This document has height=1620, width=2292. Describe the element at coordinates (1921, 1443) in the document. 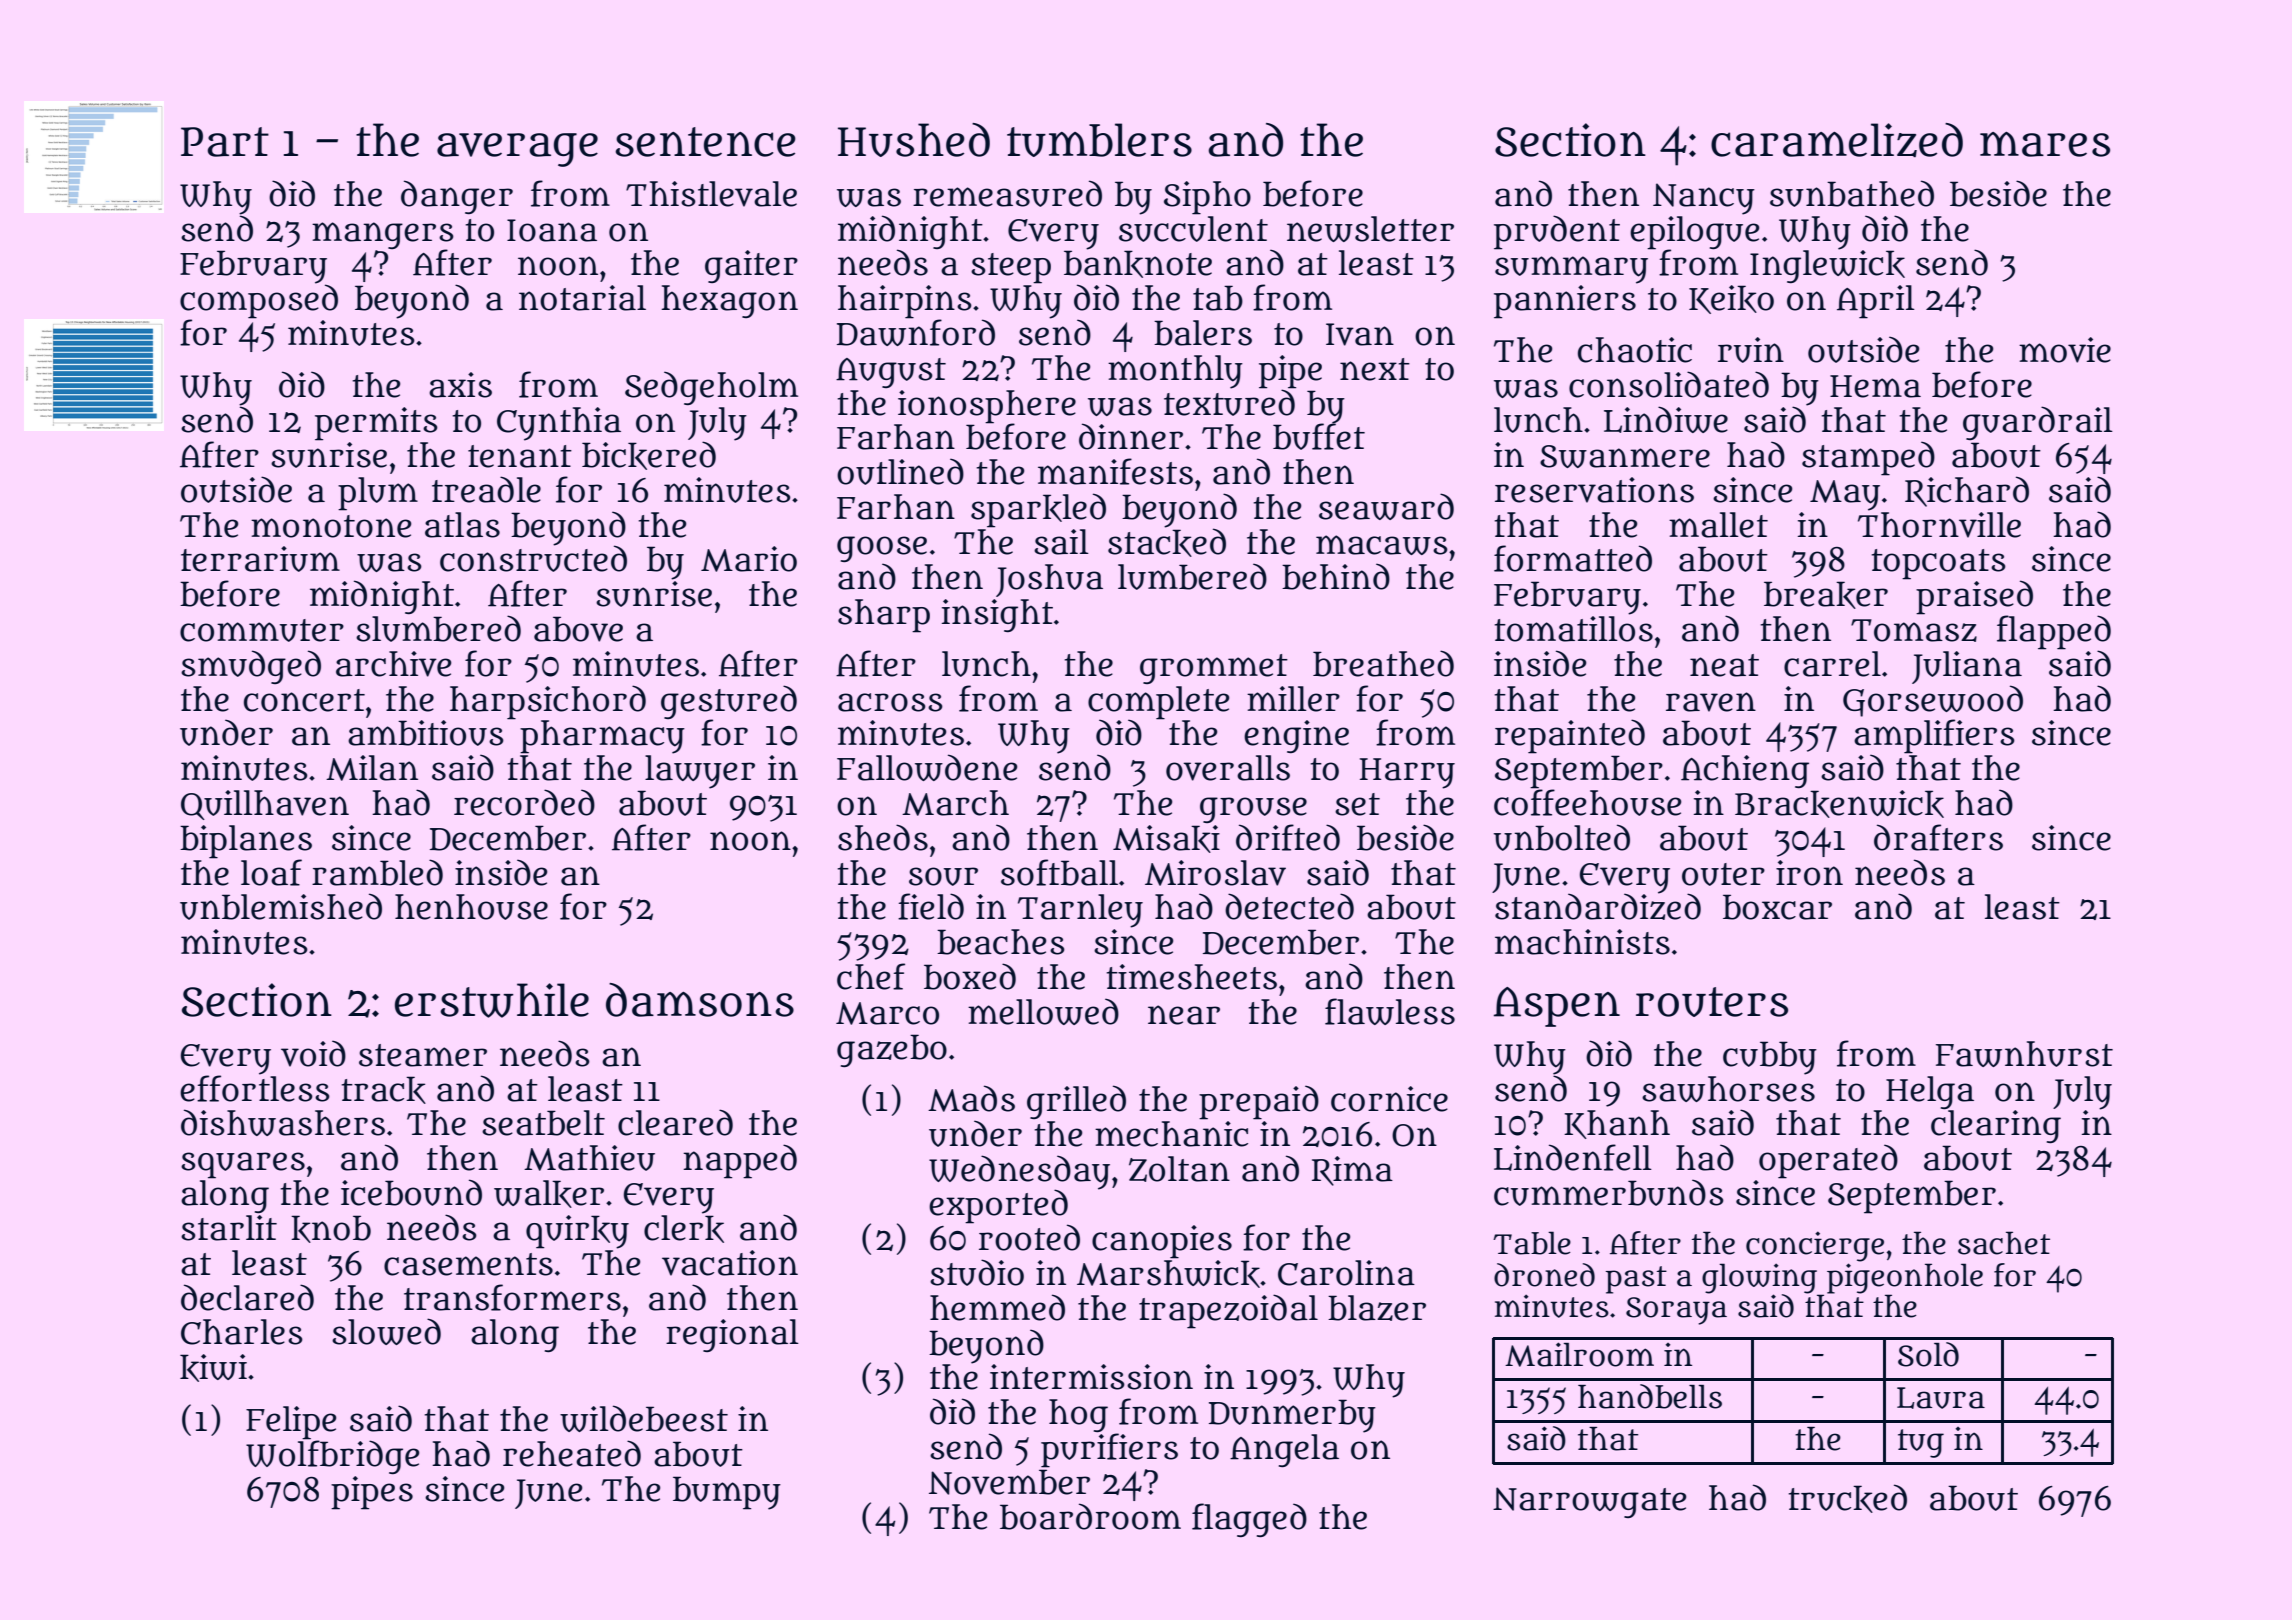

I see `tug` at that location.
